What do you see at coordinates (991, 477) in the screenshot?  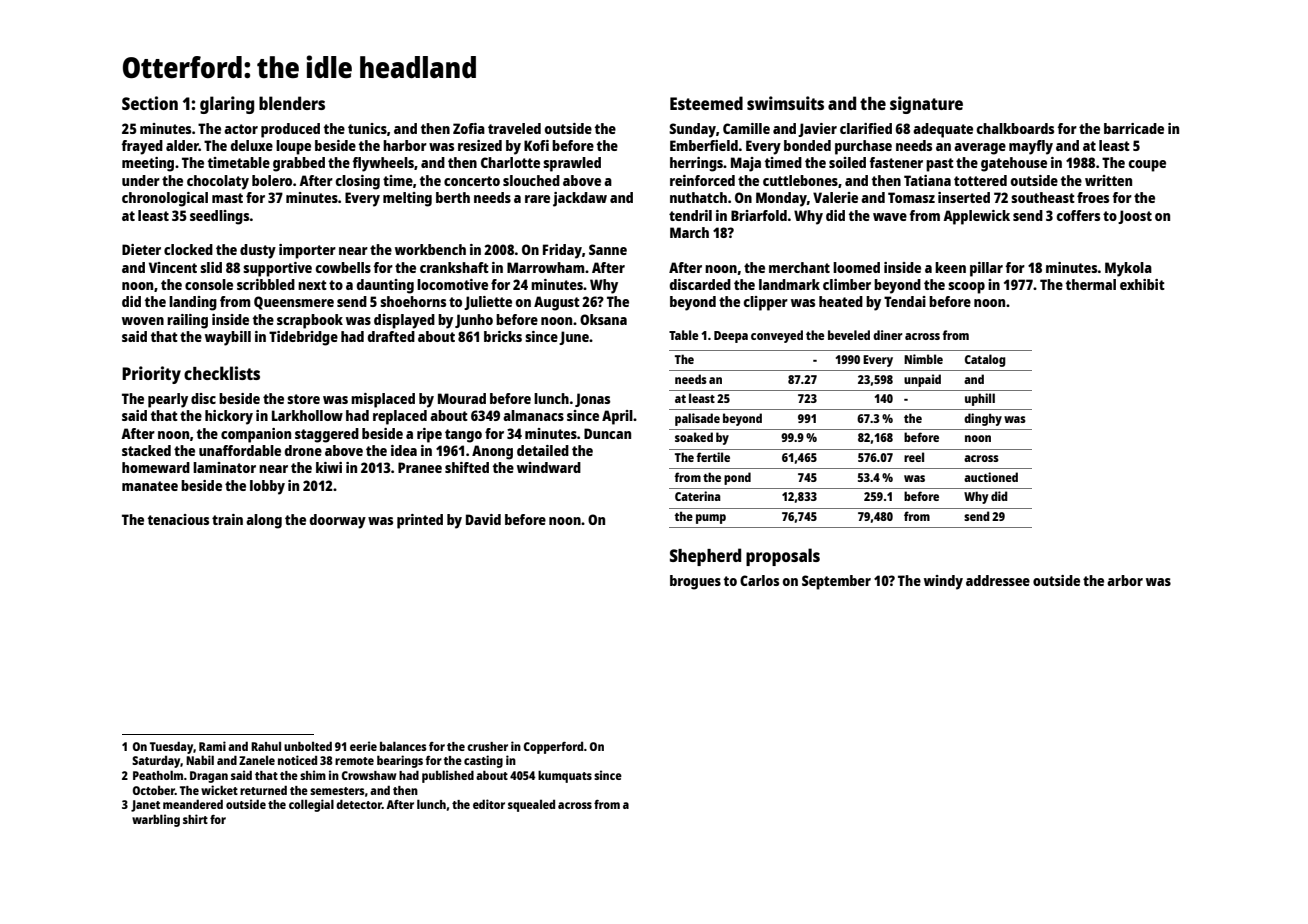 I see `auctioned` at bounding box center [991, 477].
